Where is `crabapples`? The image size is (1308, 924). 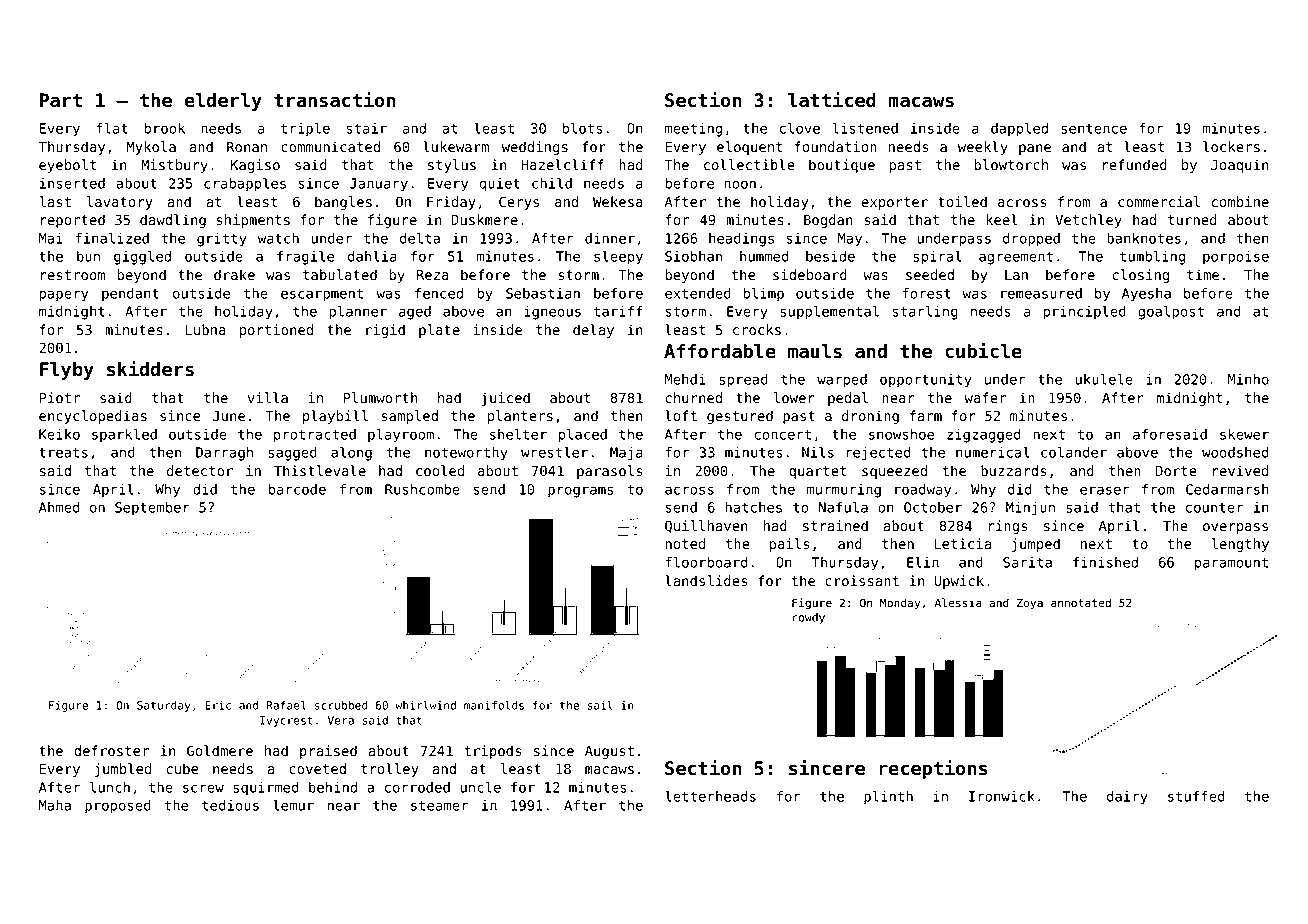 crabapples is located at coordinates (245, 184).
